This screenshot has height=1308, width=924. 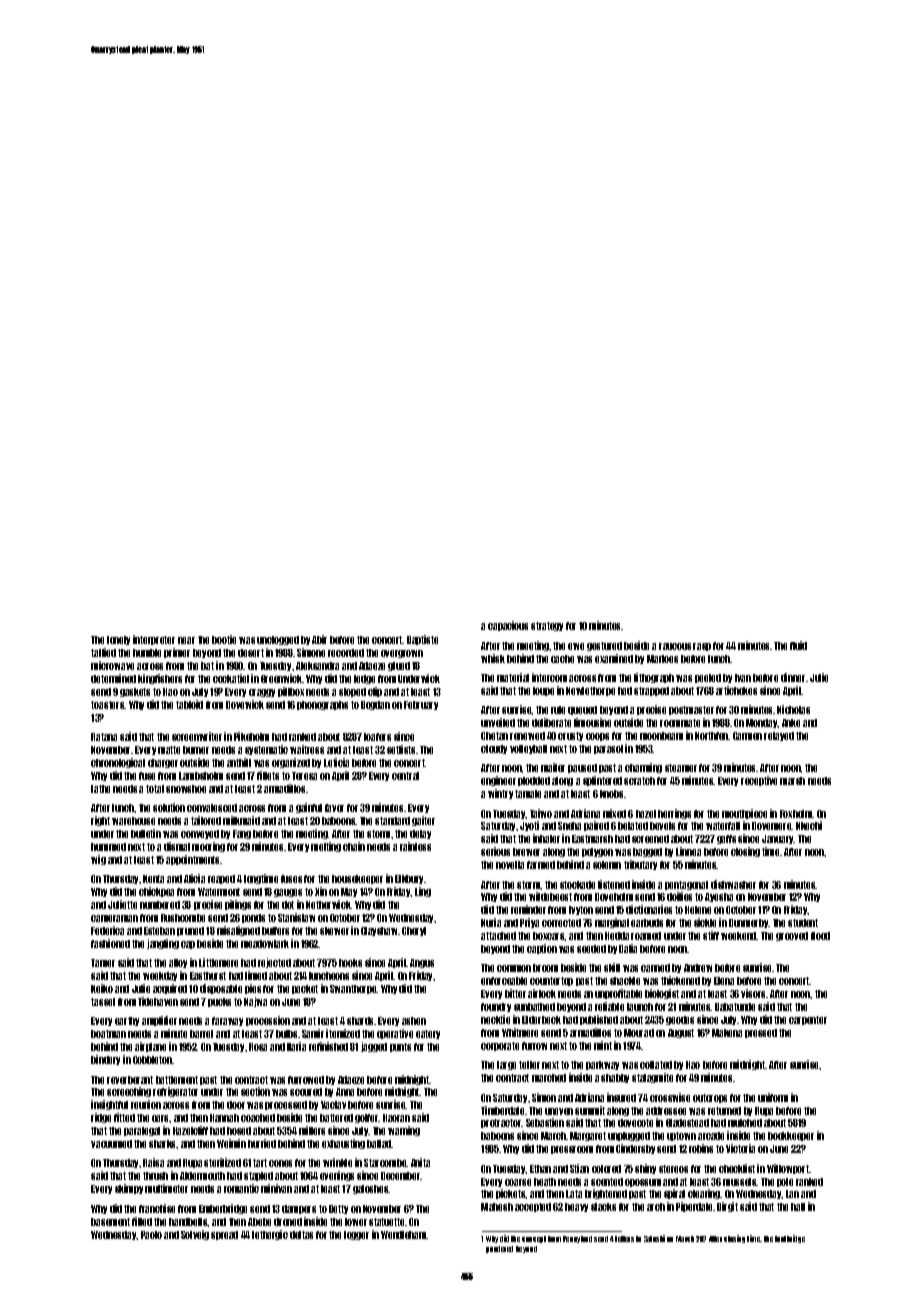 What do you see at coordinates (118, 640) in the screenshot?
I see `lonely` at bounding box center [118, 640].
